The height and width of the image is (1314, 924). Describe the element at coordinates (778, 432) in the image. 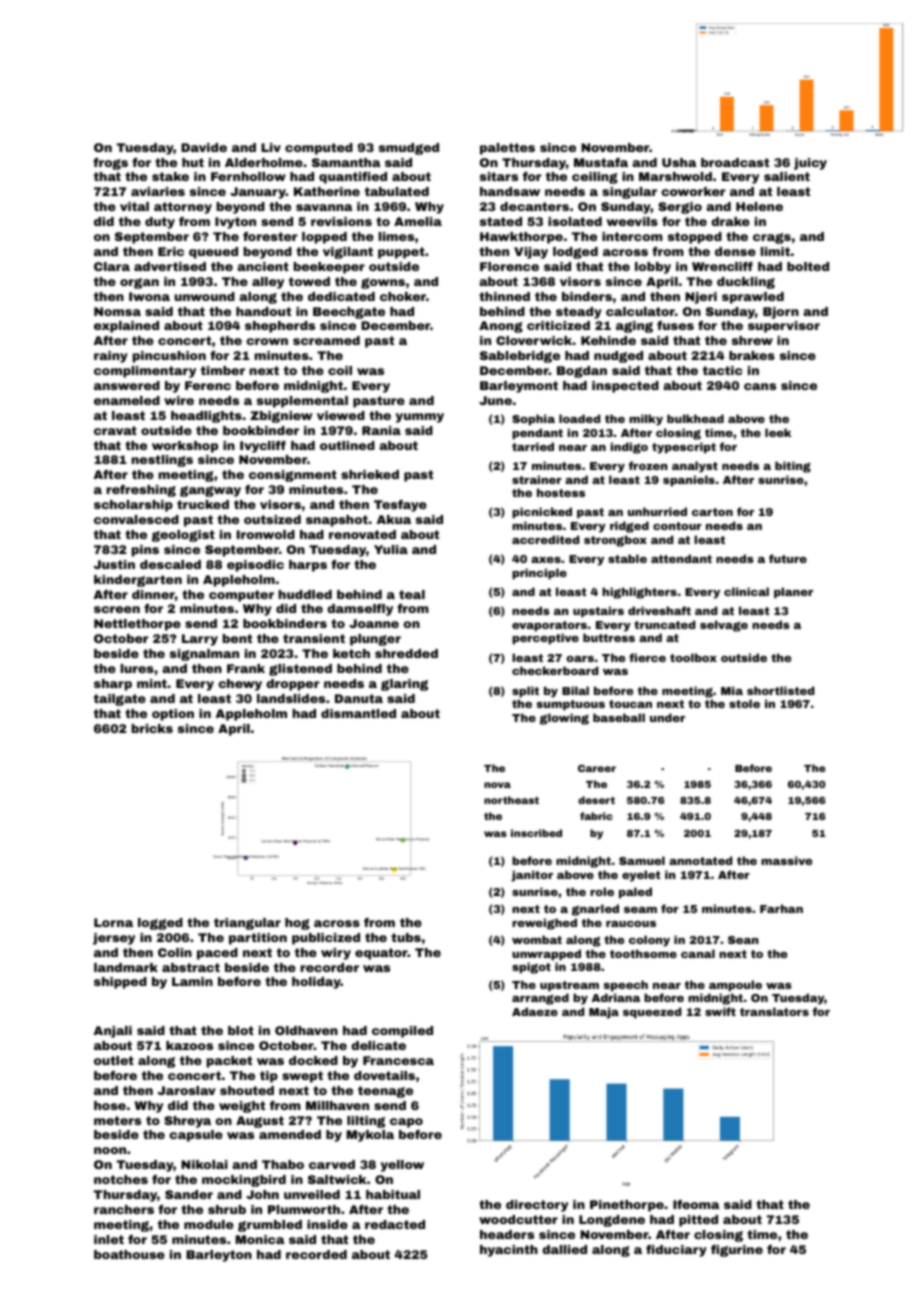

I see `leek` at that location.
